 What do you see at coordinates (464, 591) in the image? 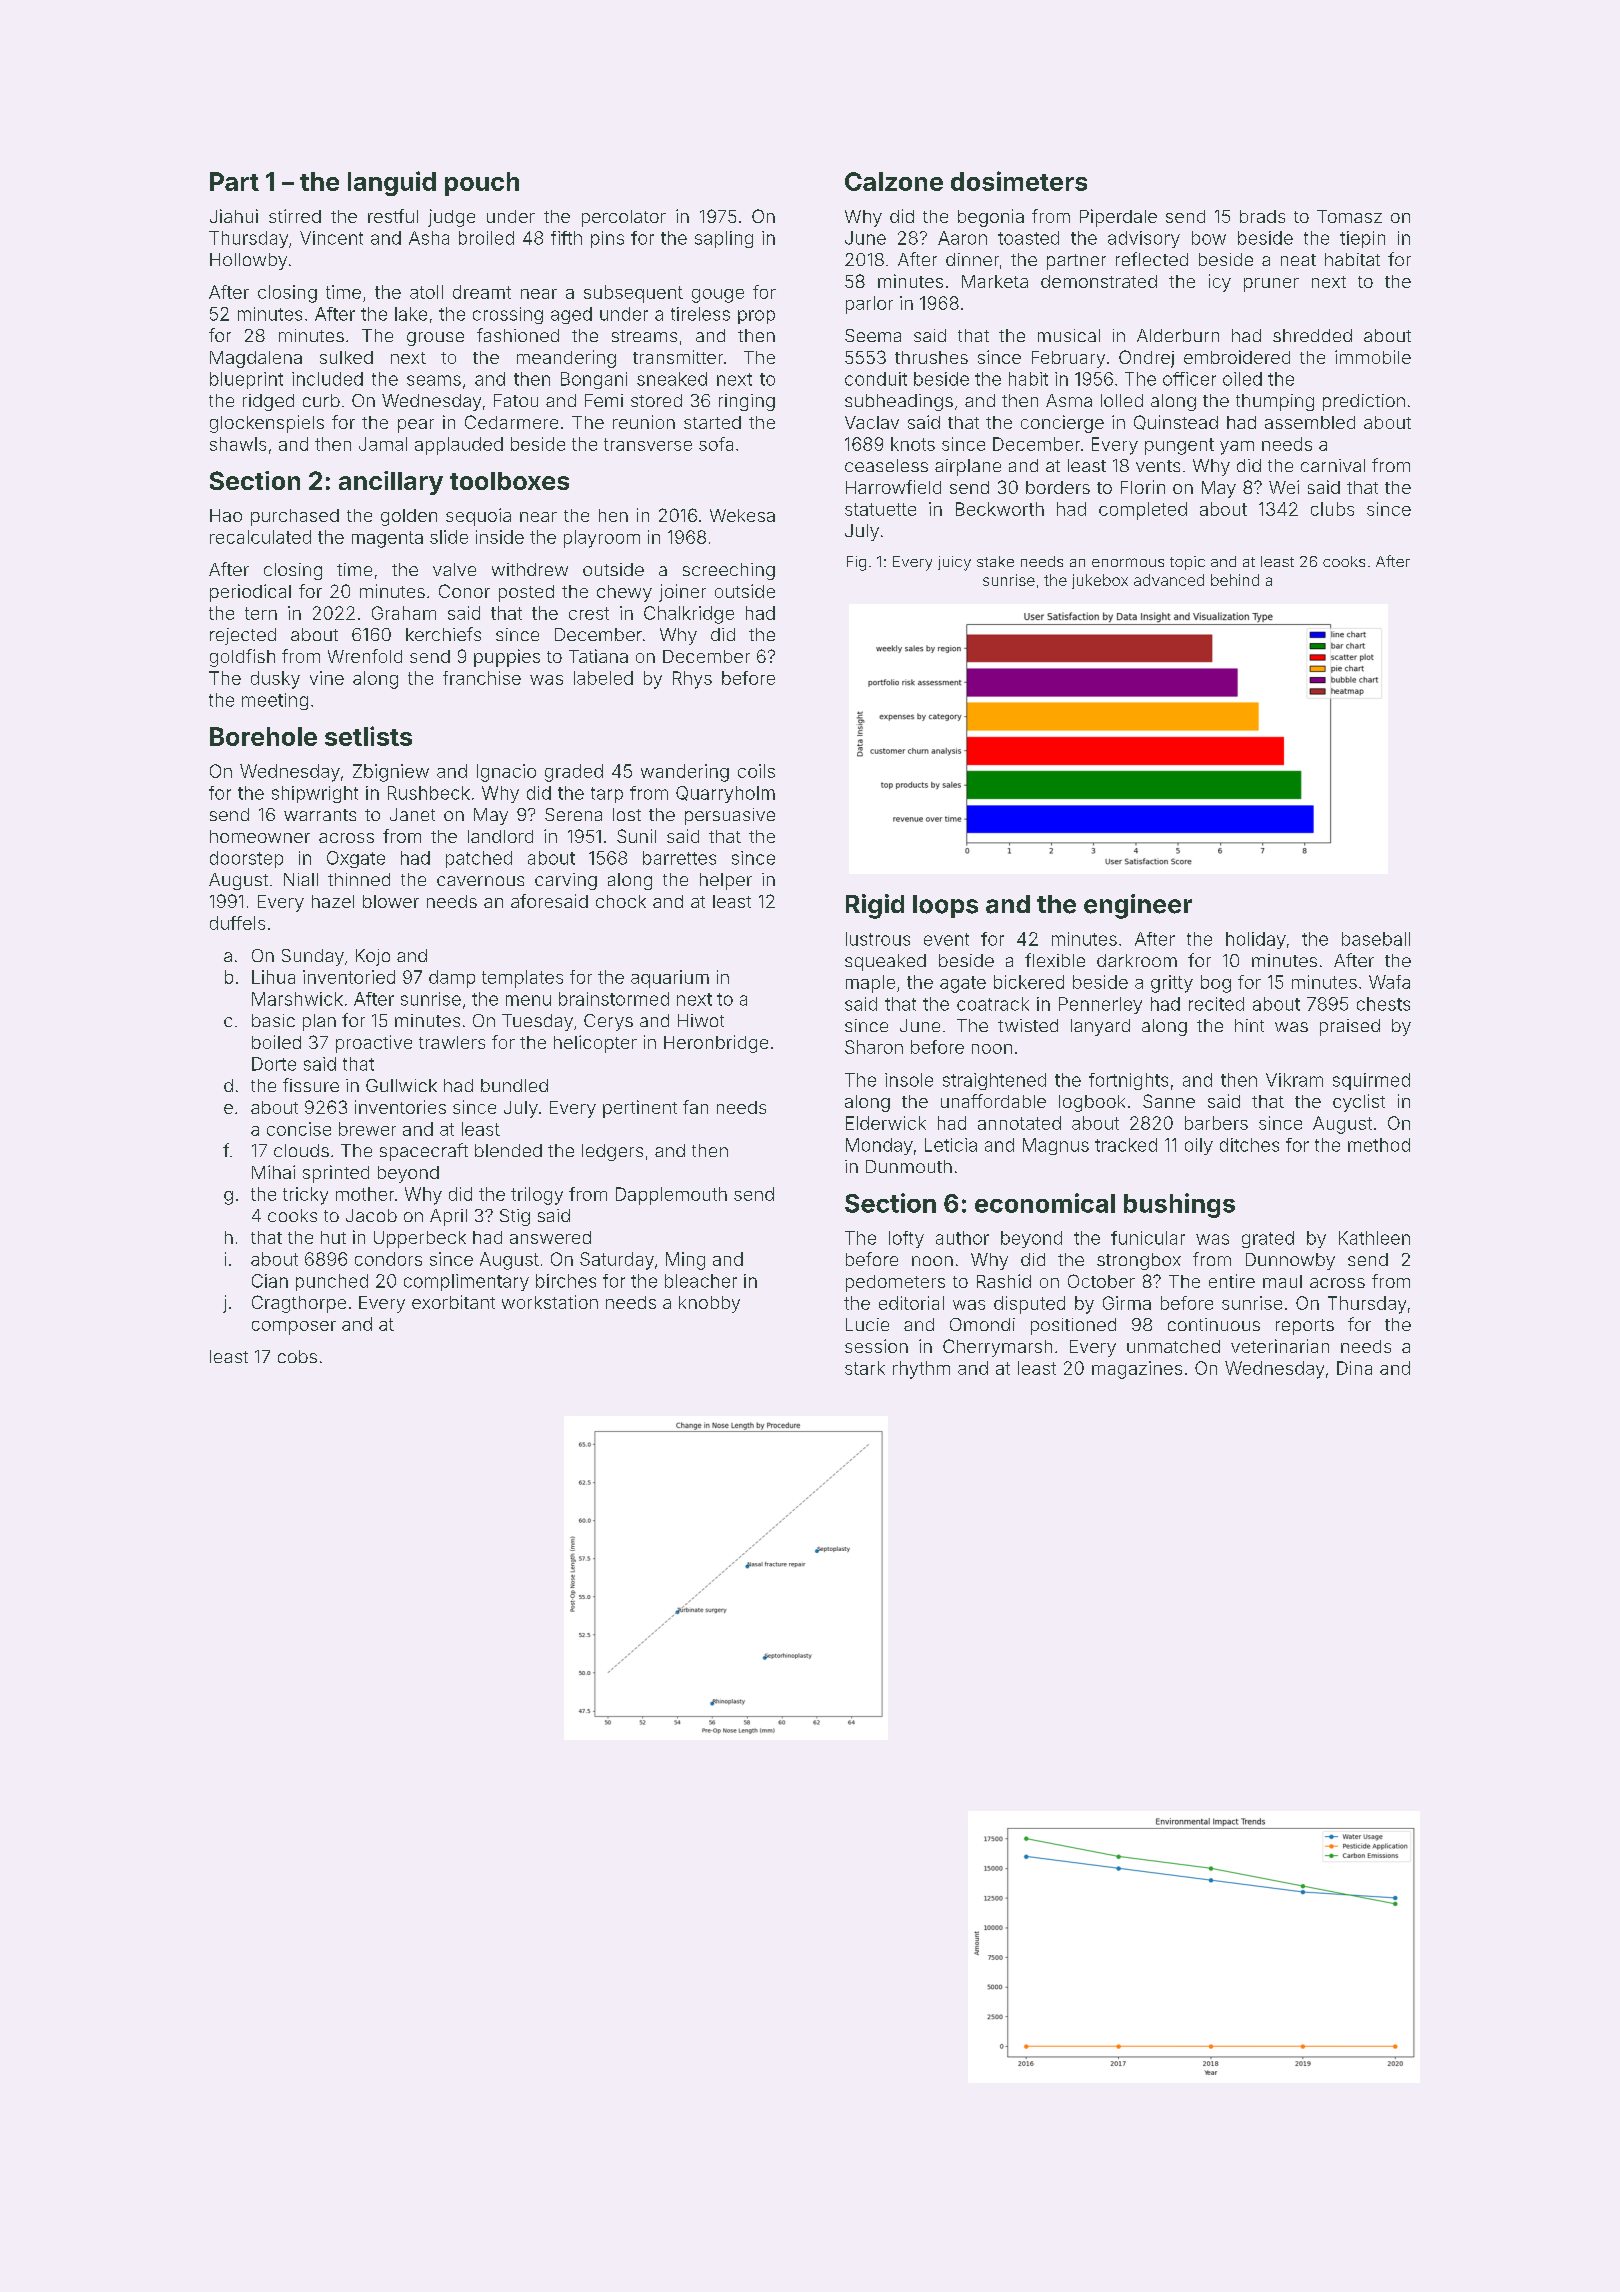
I see `Conor` at bounding box center [464, 591].
